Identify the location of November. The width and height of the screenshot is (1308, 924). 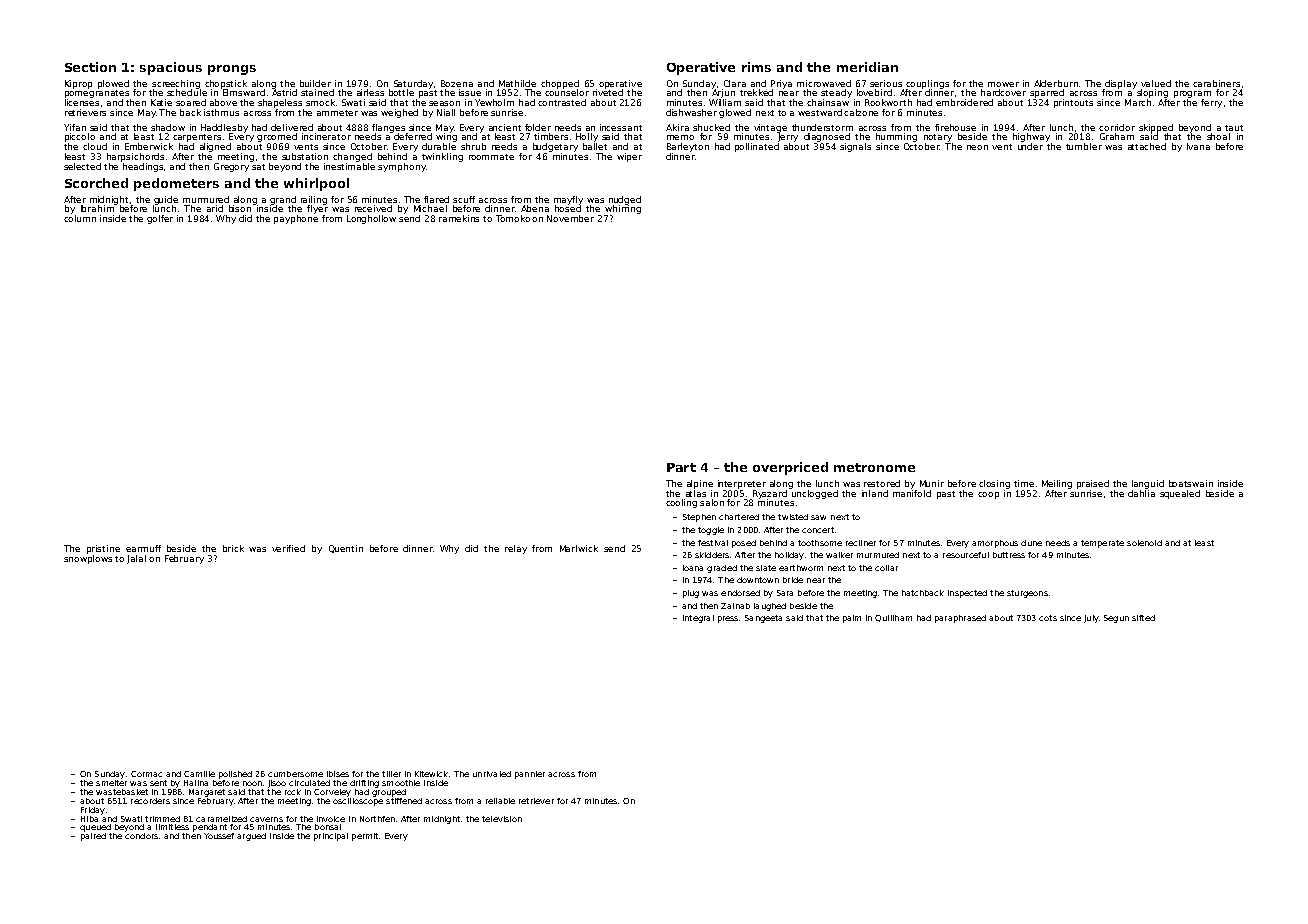
(570, 218).
